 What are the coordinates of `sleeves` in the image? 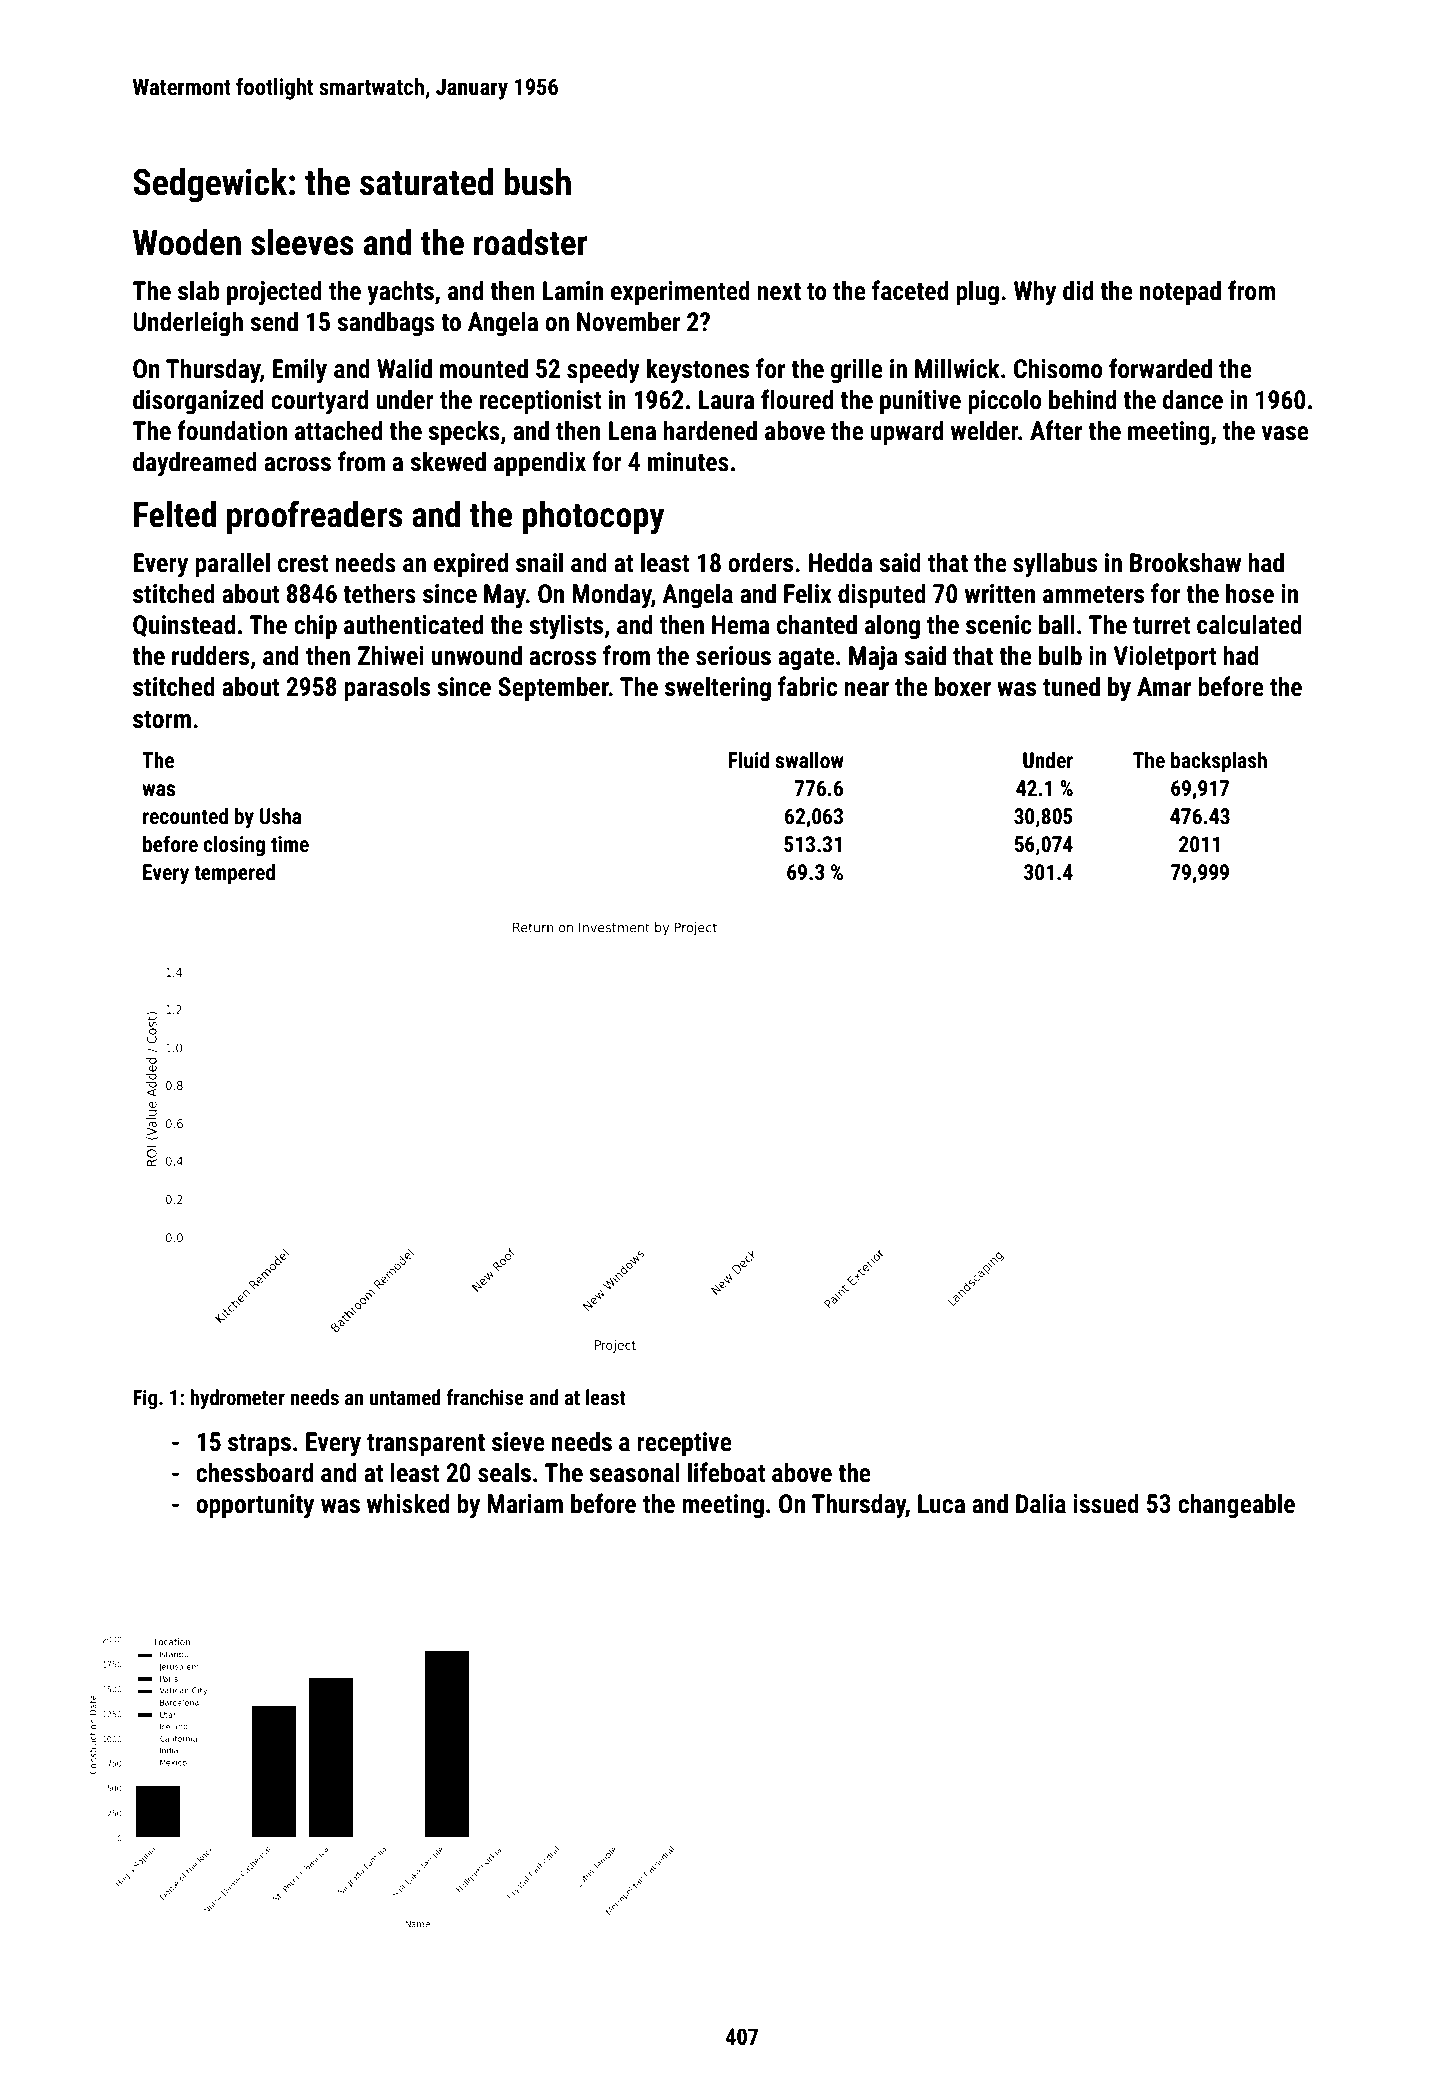 It's located at (302, 242).
